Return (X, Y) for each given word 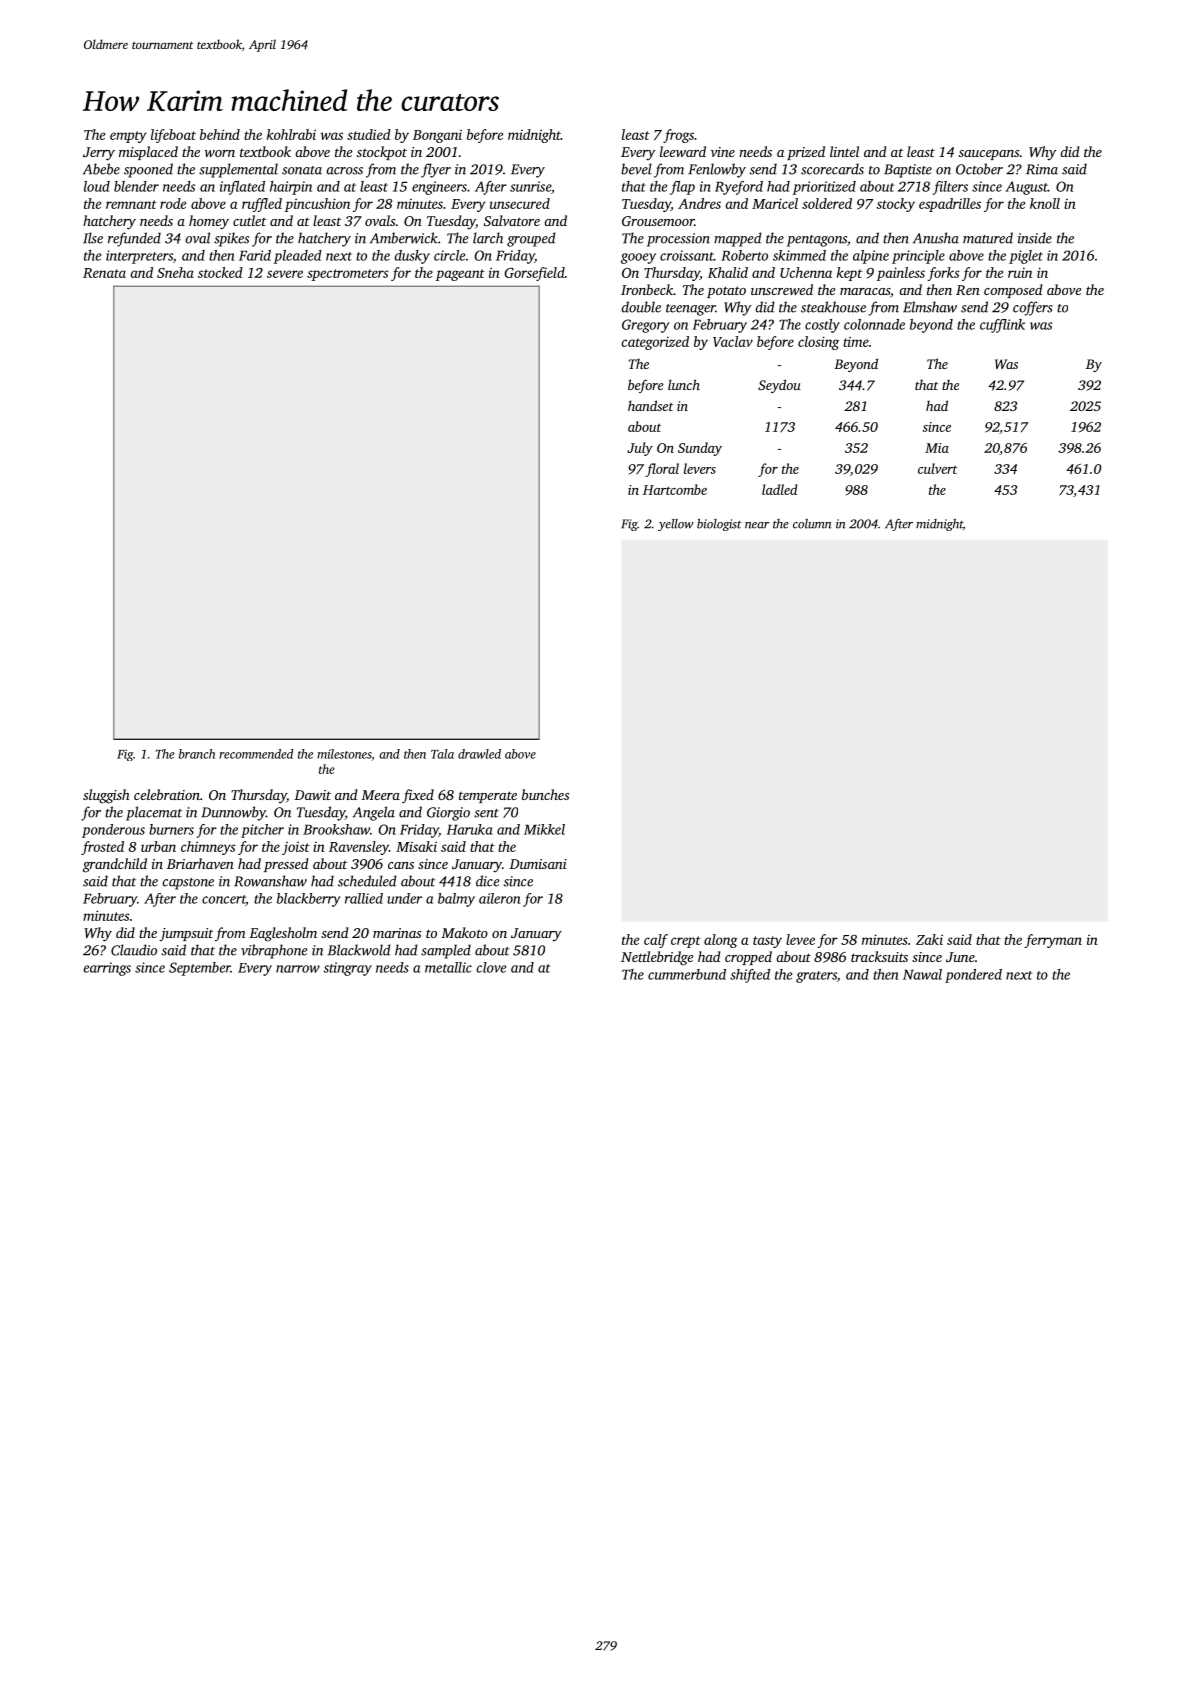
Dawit (312, 795)
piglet (1026, 257)
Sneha (175, 272)
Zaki (929, 939)
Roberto (744, 255)
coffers (1033, 308)
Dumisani (538, 864)
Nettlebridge (657, 958)
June (960, 957)
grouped (531, 239)
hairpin (291, 188)
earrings (107, 969)
